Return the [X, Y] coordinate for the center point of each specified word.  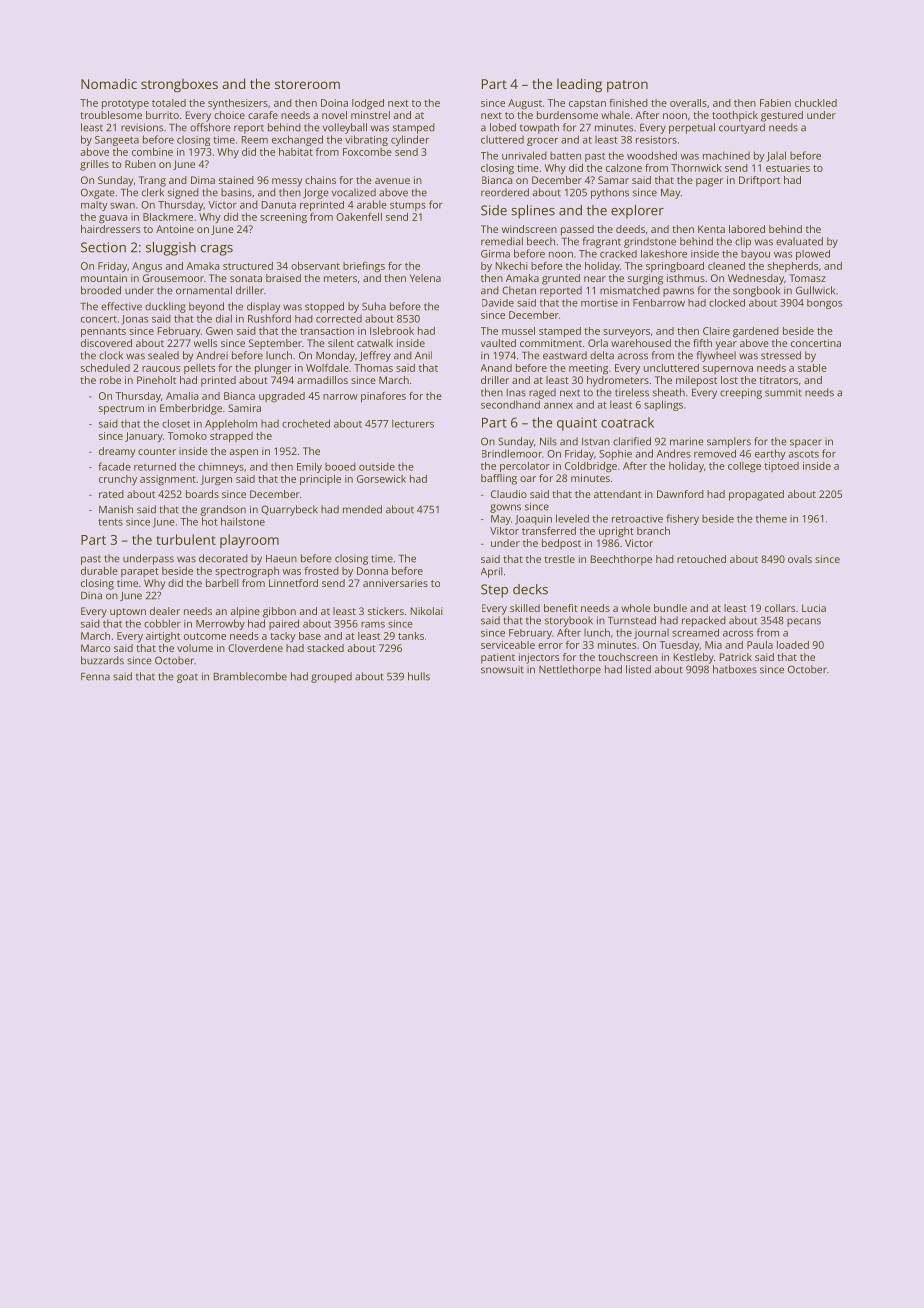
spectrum [121, 410]
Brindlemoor [512, 453]
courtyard [742, 128]
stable [812, 368]
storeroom [307, 84]
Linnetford [293, 583]
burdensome [567, 115]
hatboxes [735, 669]
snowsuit [502, 670]
